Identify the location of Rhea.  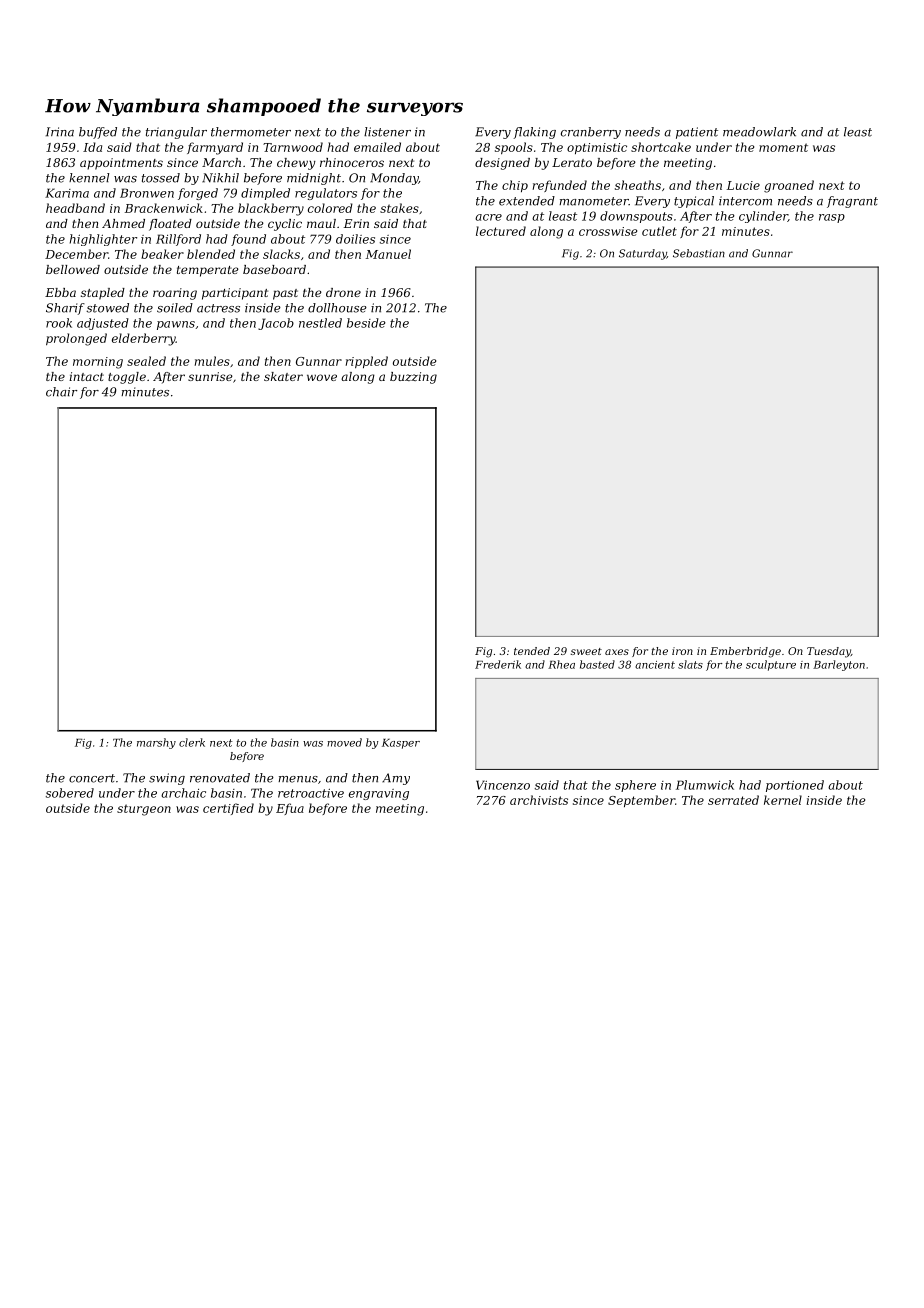
(561, 664).
